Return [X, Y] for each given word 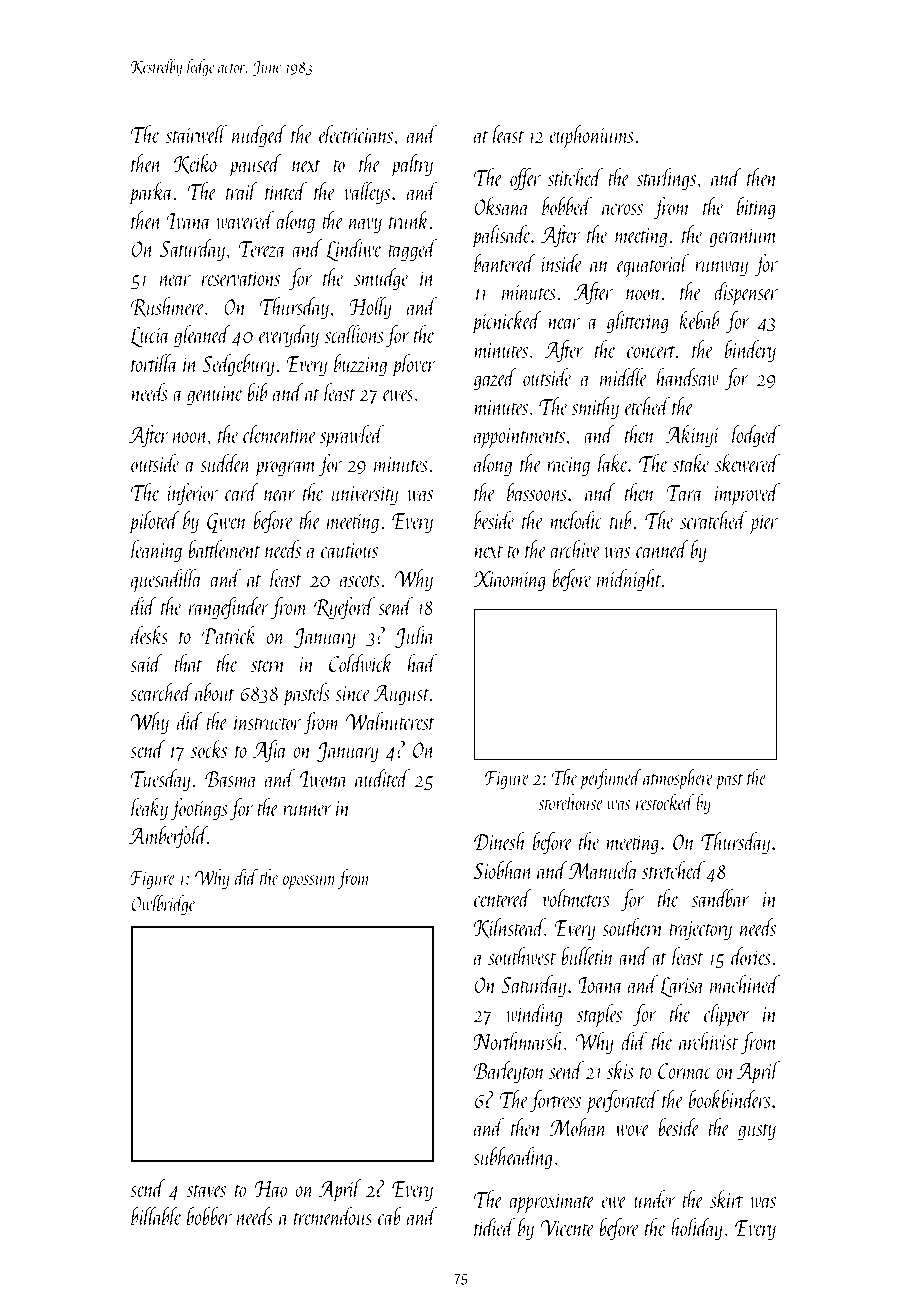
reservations [241, 278]
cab [389, 1216]
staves [206, 1191]
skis [620, 1070]
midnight [629, 580]
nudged [259, 136]
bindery [750, 351]
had [422, 663]
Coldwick [361, 663]
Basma [231, 779]
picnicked [507, 322]
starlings [666, 179]
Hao [271, 1189]
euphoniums [592, 136]
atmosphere [678, 779]
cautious [349, 550]
